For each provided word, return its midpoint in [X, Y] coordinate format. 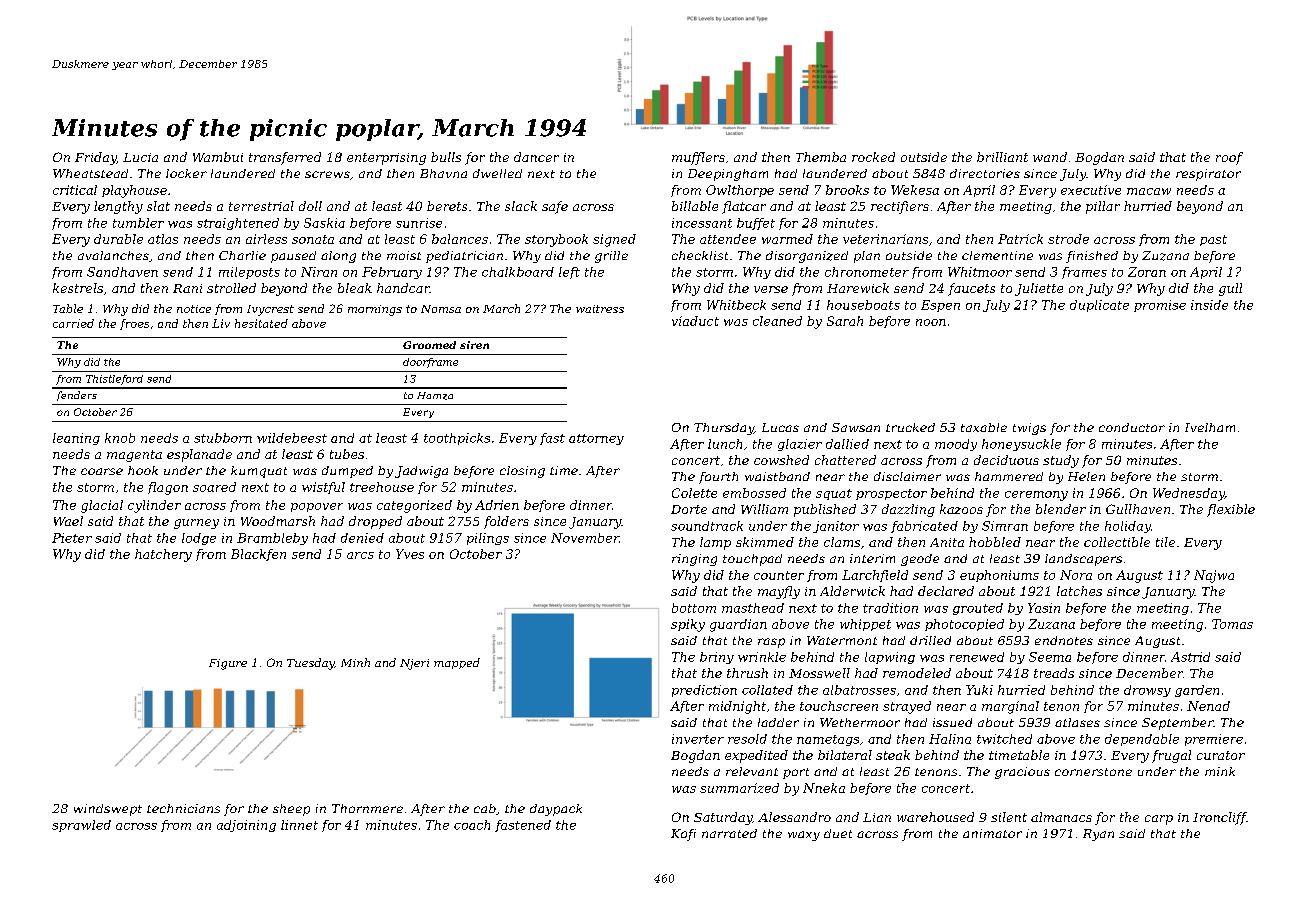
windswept [108, 810]
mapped [457, 663]
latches [1079, 591]
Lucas [780, 427]
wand [1050, 157]
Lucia [140, 157]
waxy [804, 836]
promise [1160, 306]
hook [143, 470]
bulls [446, 157]
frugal [1171, 756]
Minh [355, 662]
